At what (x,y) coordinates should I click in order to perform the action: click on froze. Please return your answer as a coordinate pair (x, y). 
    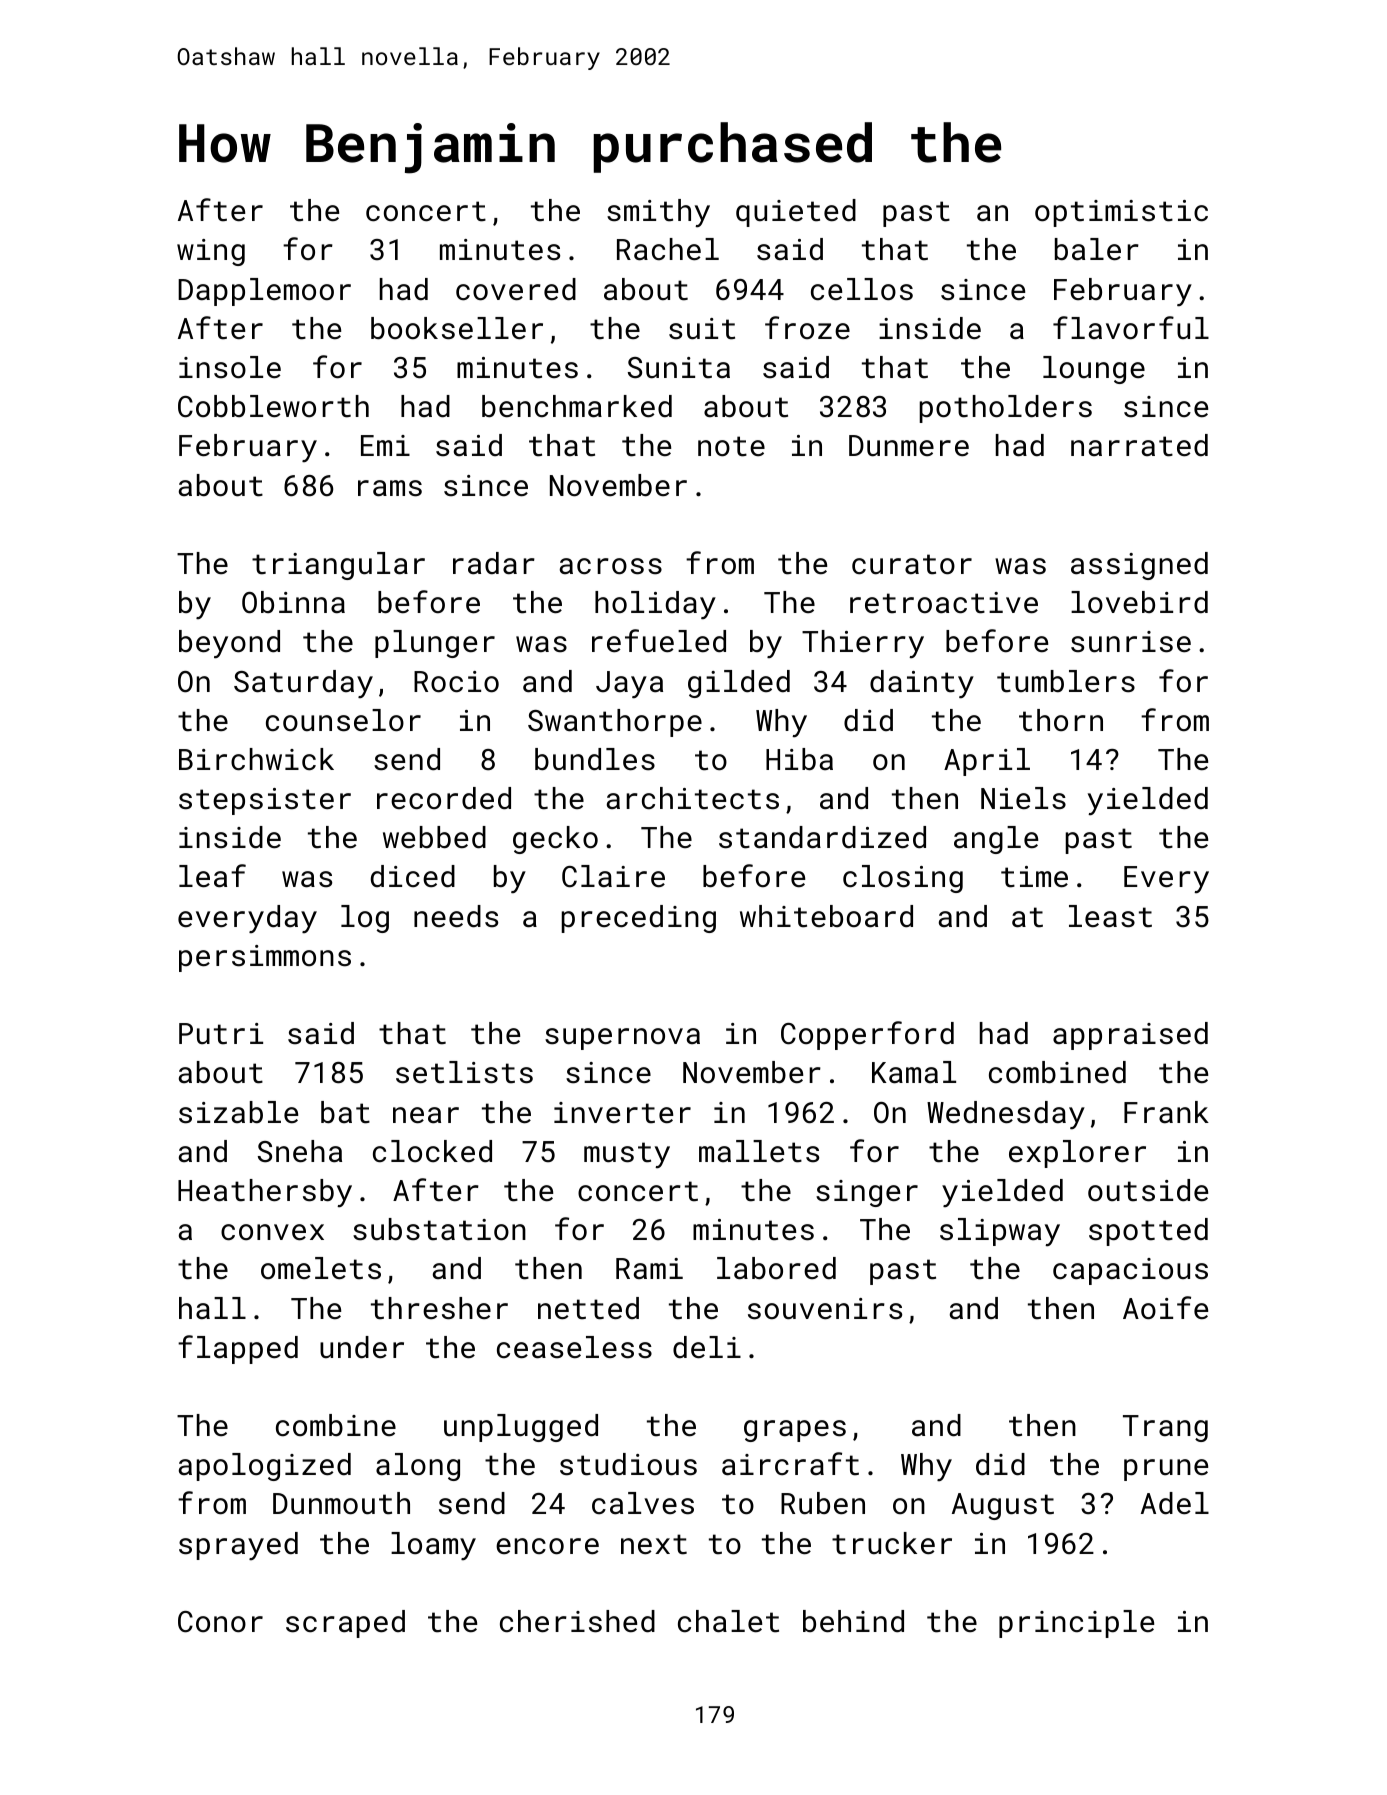
    Looking at the image, I should click on (807, 327).
